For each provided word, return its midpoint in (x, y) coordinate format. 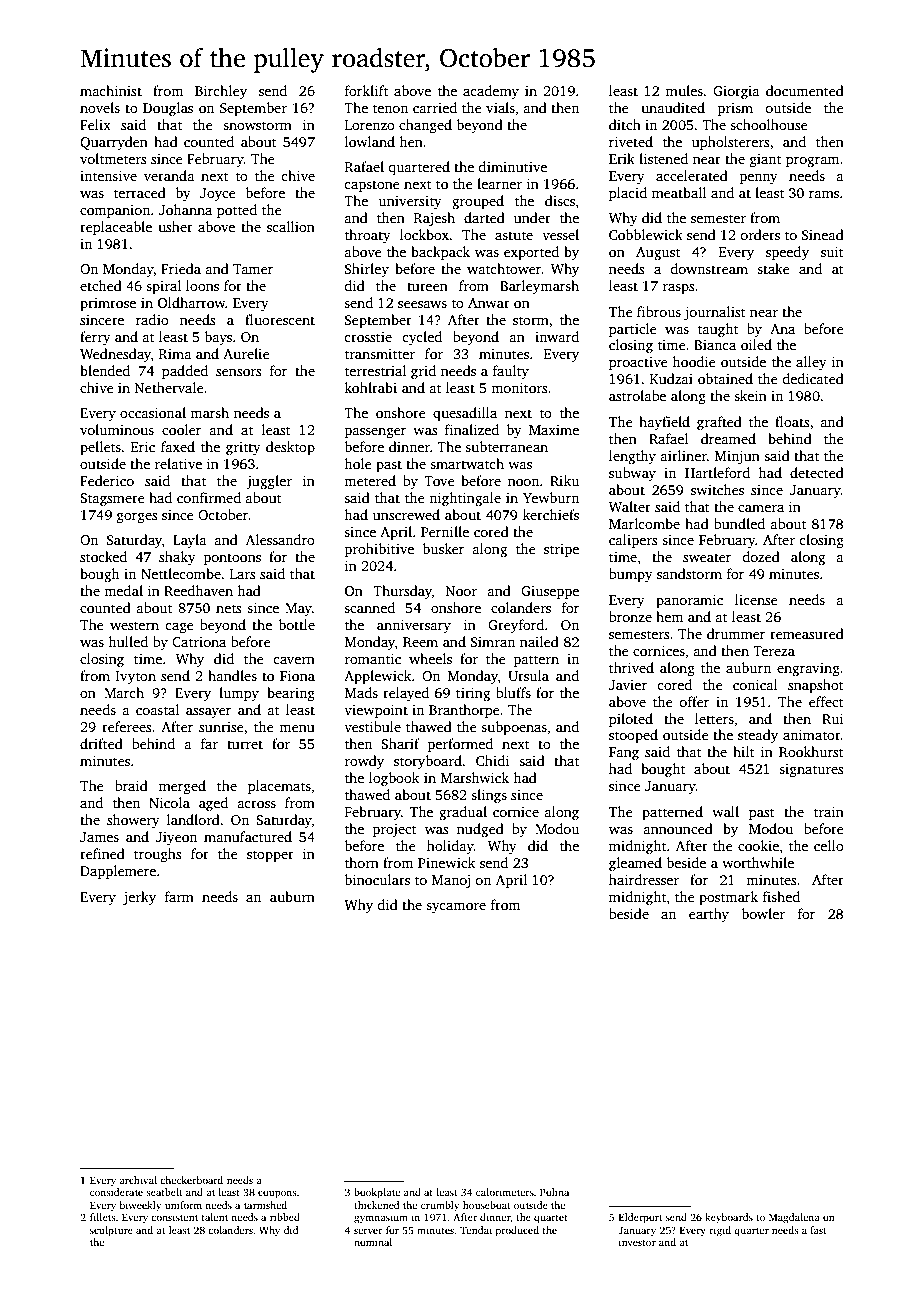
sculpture (111, 1231)
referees (126, 726)
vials (500, 107)
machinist (111, 90)
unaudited (673, 107)
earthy (709, 915)
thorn (362, 862)
